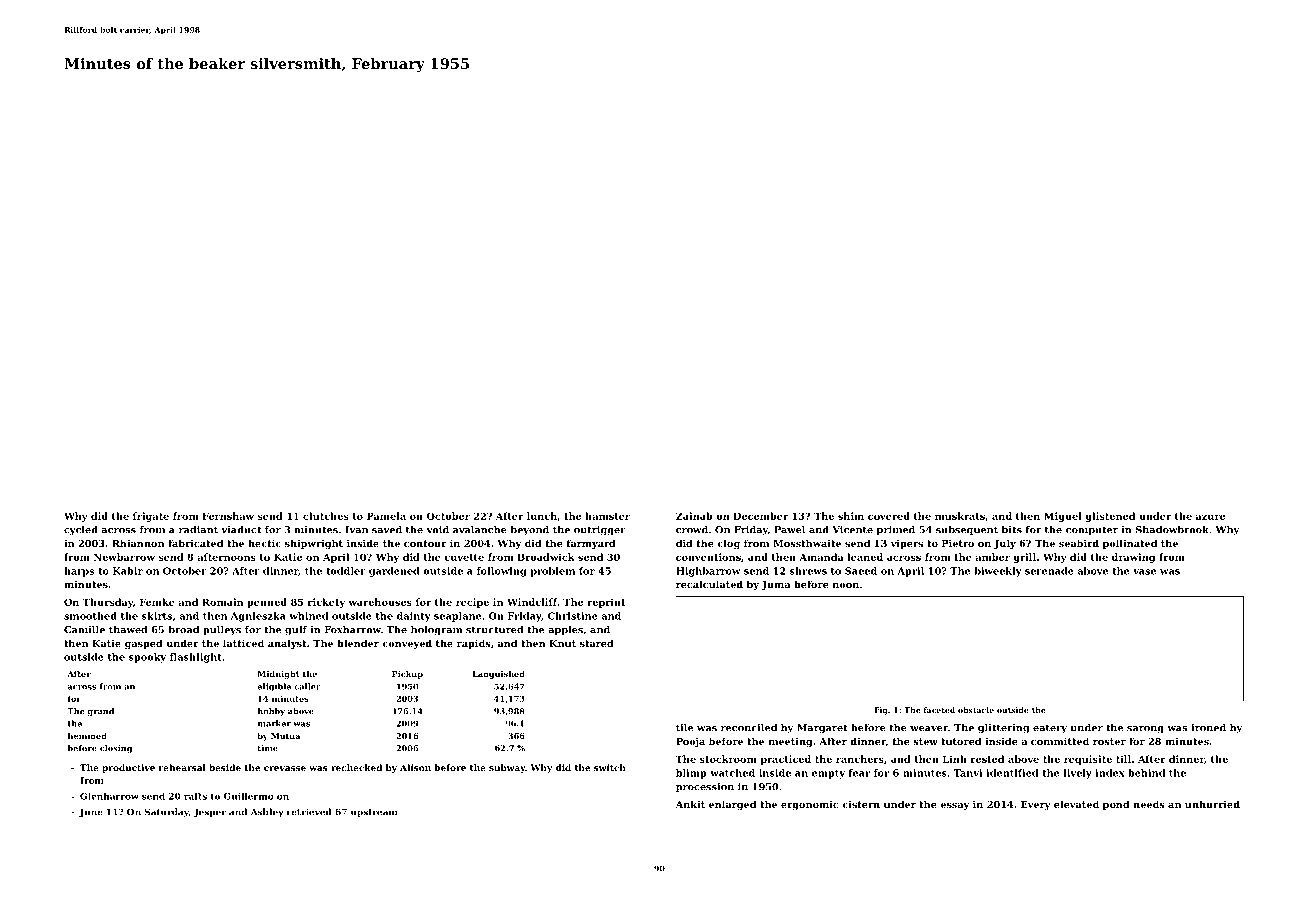 This image has height=924, width=1308. Describe the element at coordinates (732, 805) in the image. I see `enlarged` at that location.
